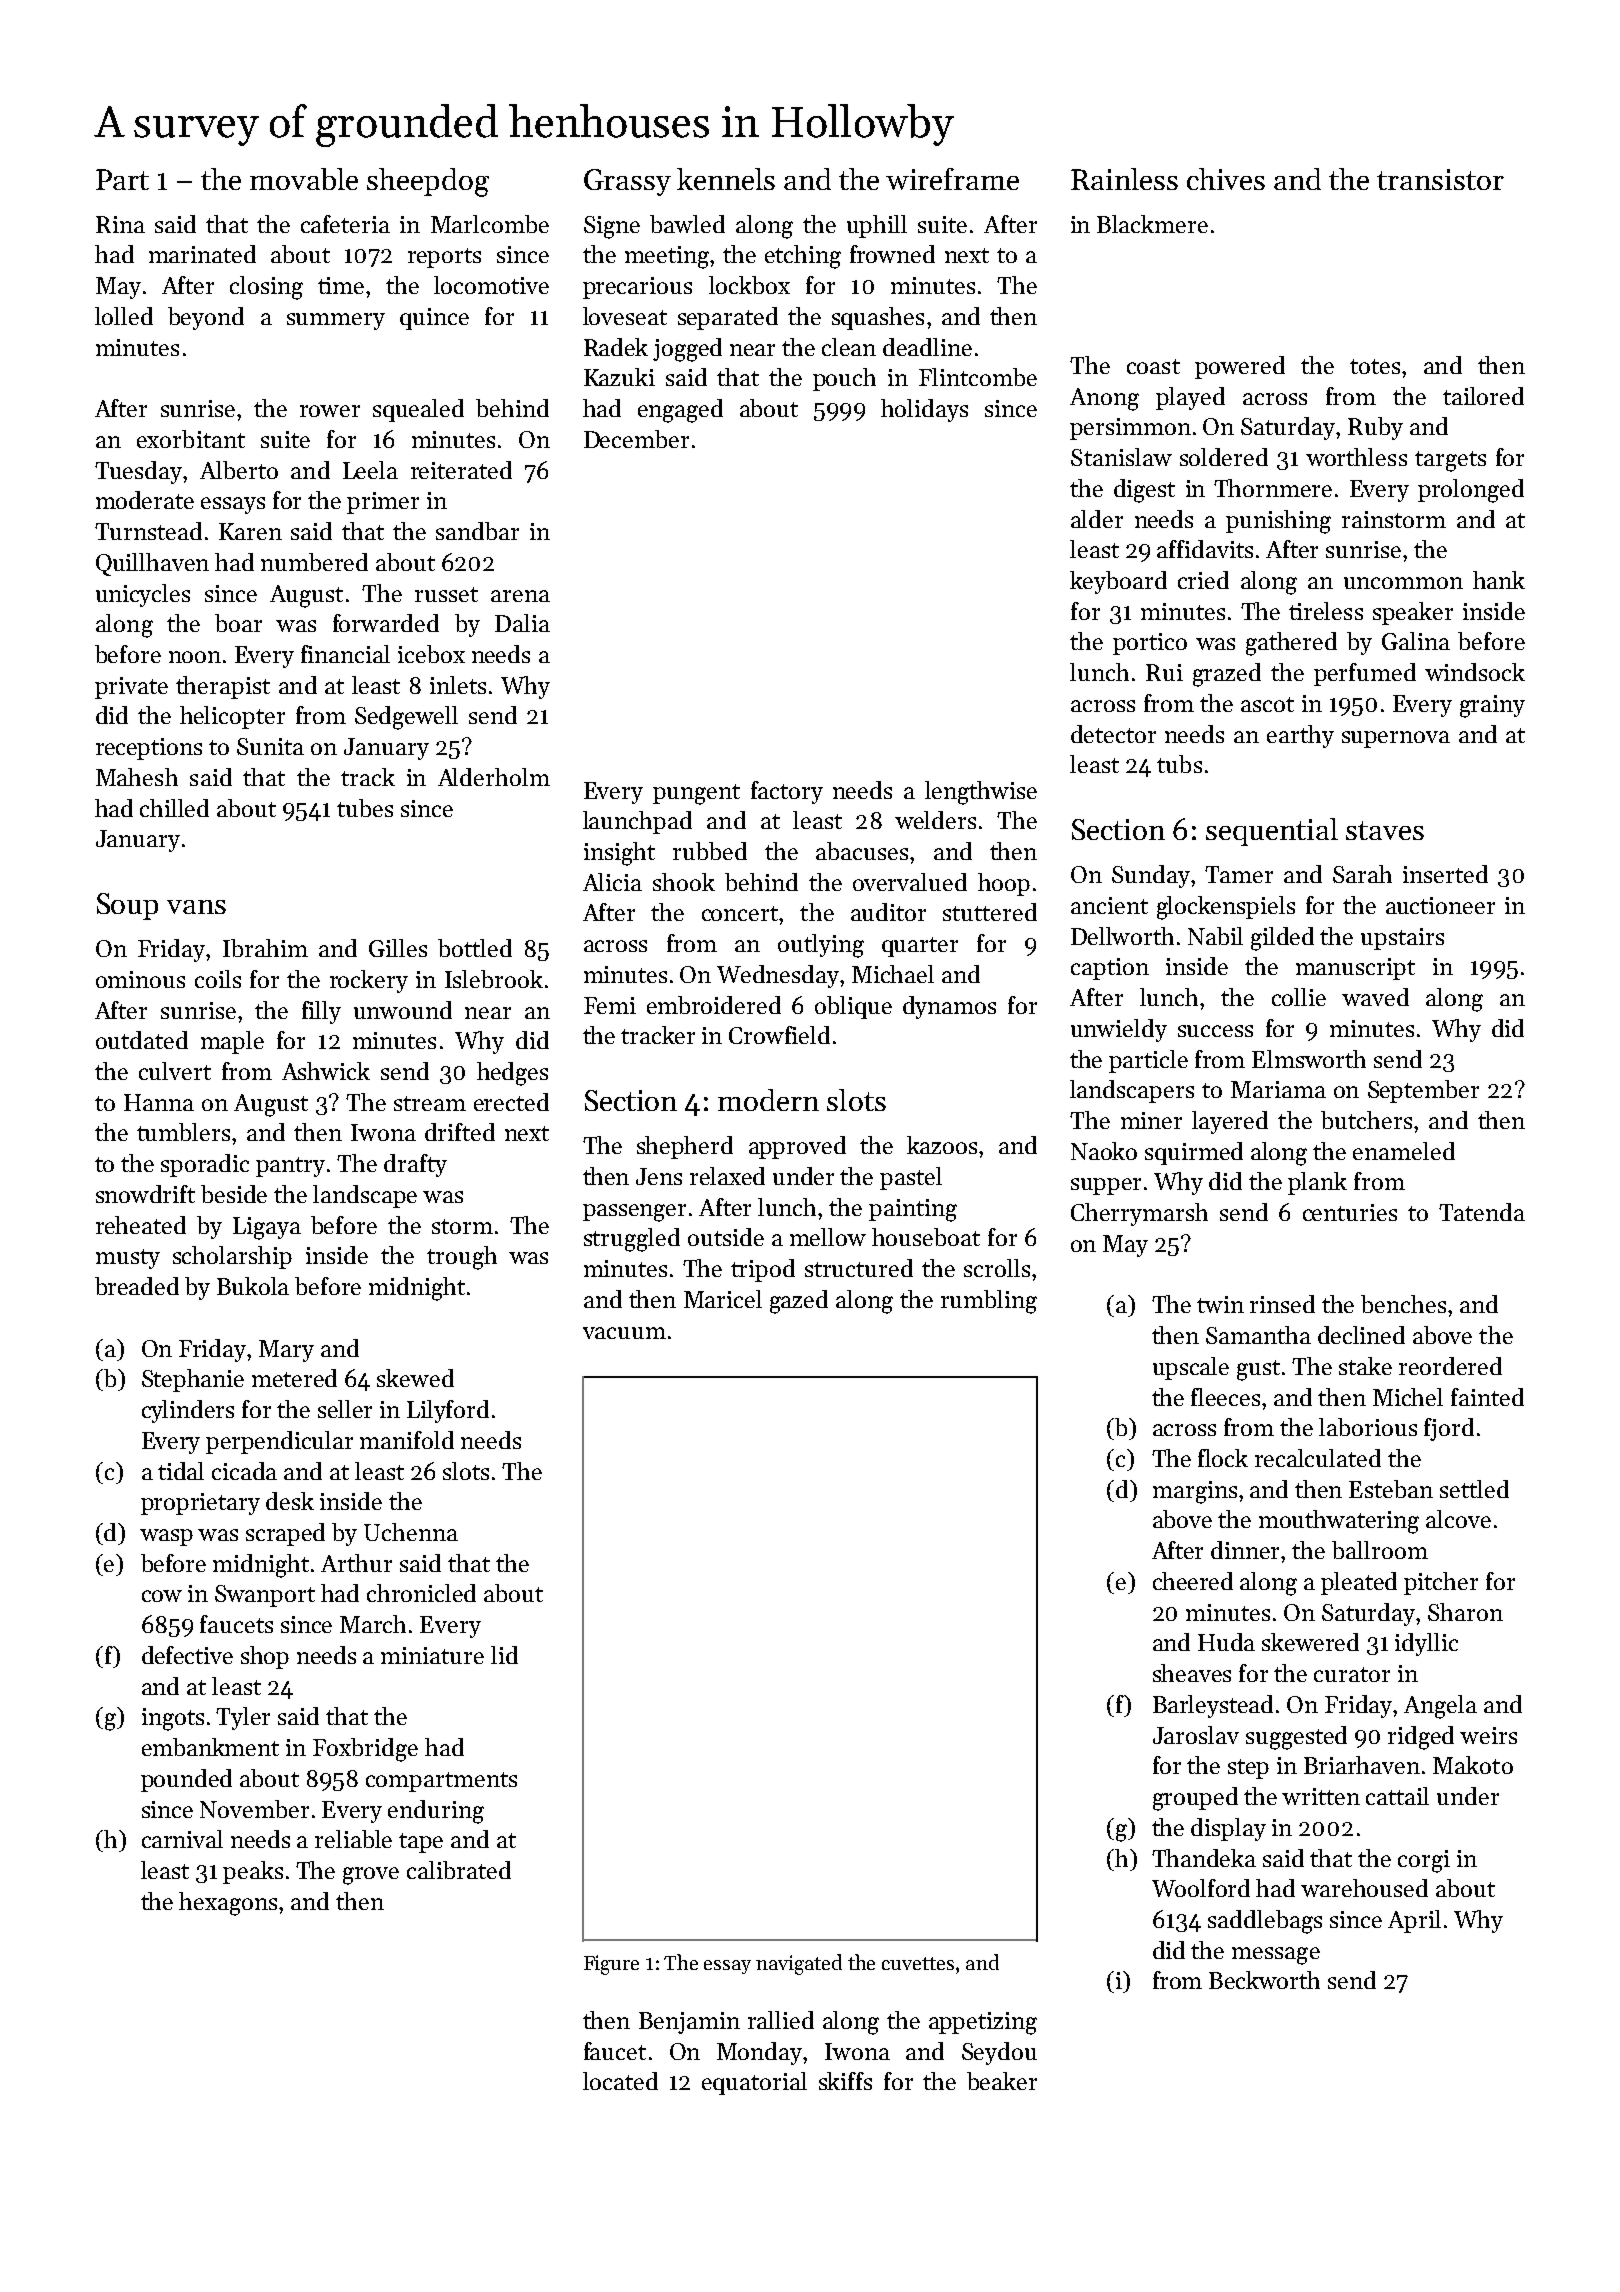  I want to click on beaker, so click(1002, 2081).
